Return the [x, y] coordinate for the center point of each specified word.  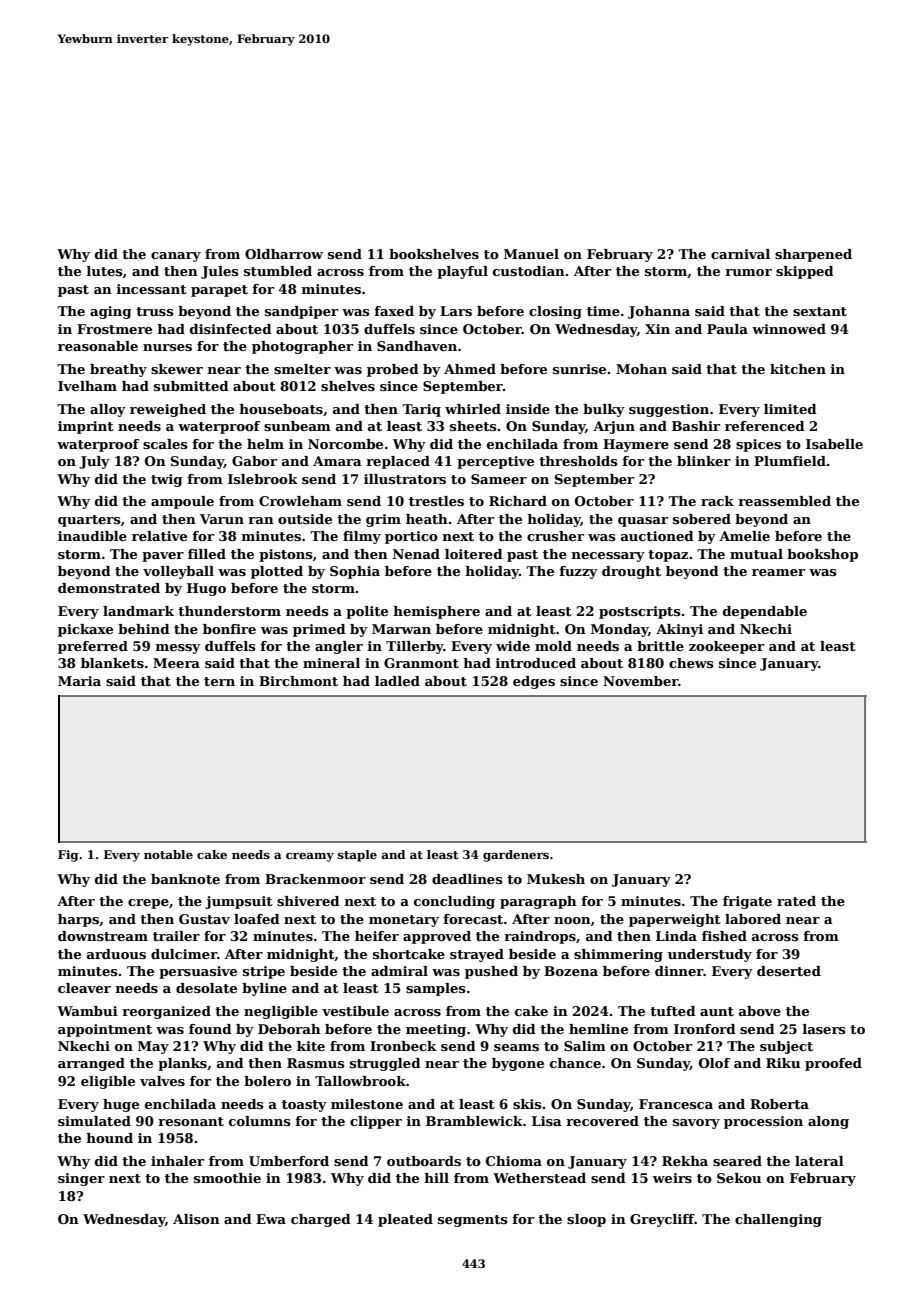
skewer [177, 369]
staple [357, 856]
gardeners [516, 856]
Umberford [289, 1161]
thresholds [578, 461]
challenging [778, 1220]
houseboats [281, 409]
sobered [702, 519]
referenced [765, 426]
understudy [710, 955]
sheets [473, 426]
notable [168, 854]
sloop [586, 1220]
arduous [116, 954]
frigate [747, 902]
